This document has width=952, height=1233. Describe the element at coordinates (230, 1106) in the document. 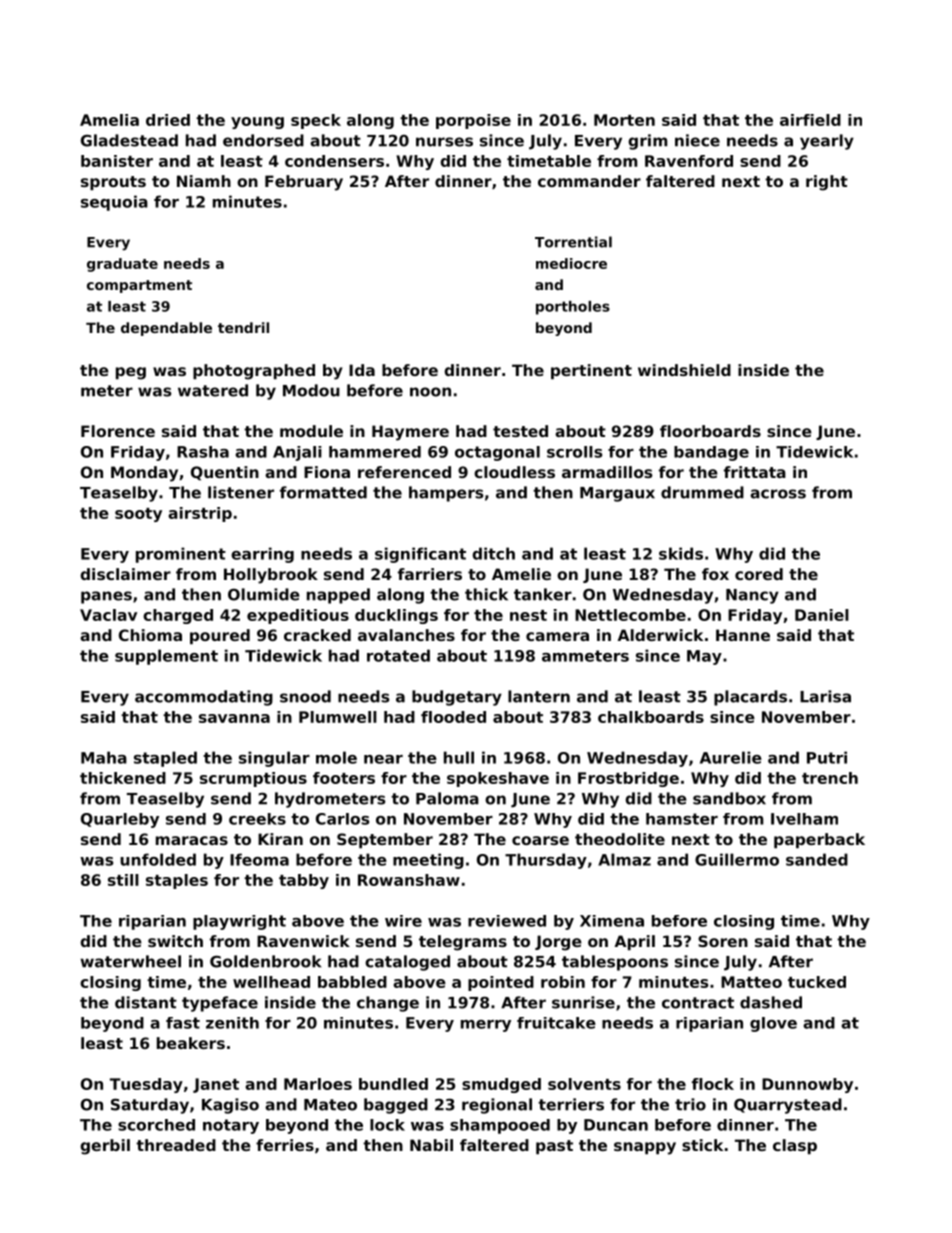

I see `Kagiso` at that location.
